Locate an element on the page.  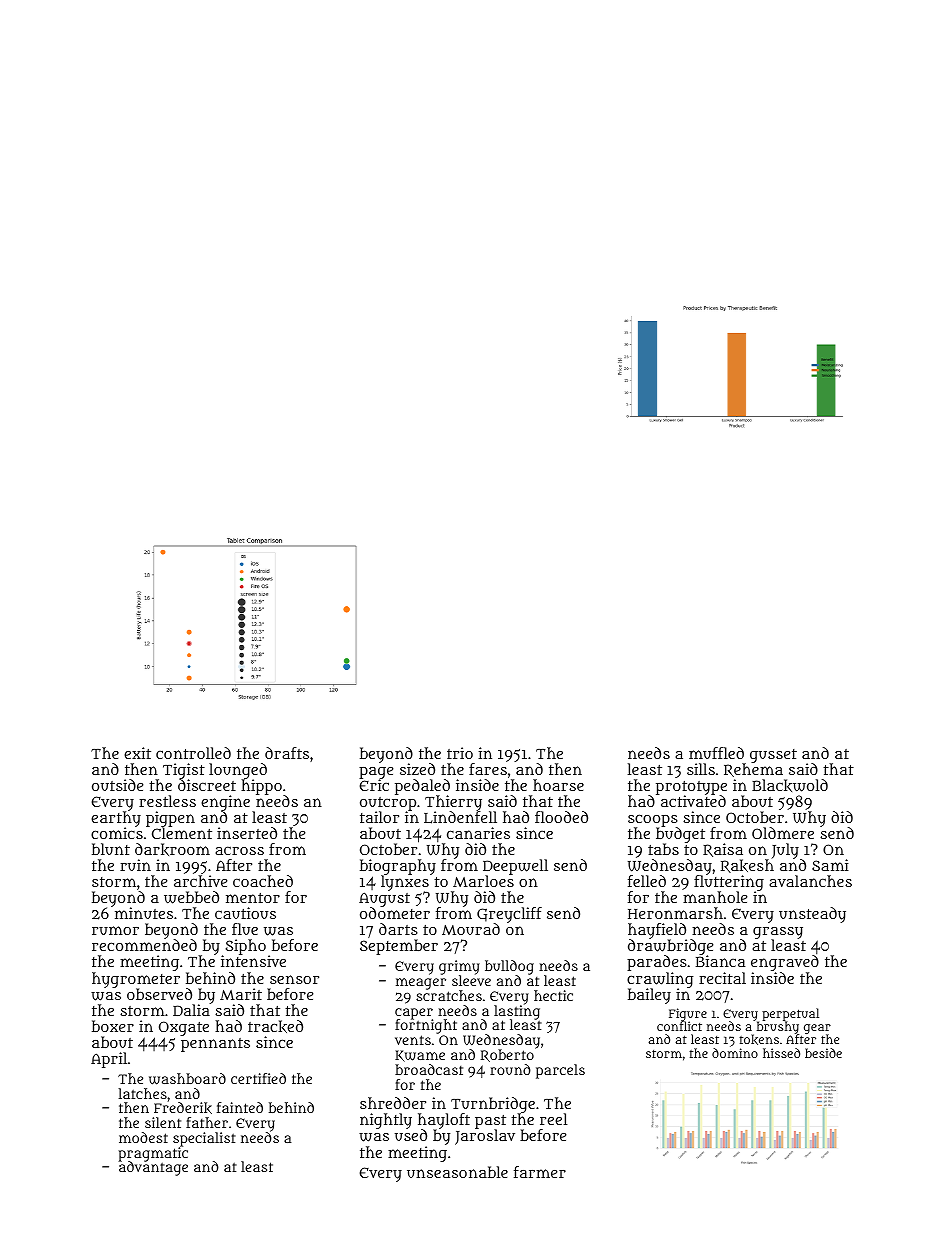
used is located at coordinates (411, 1135).
